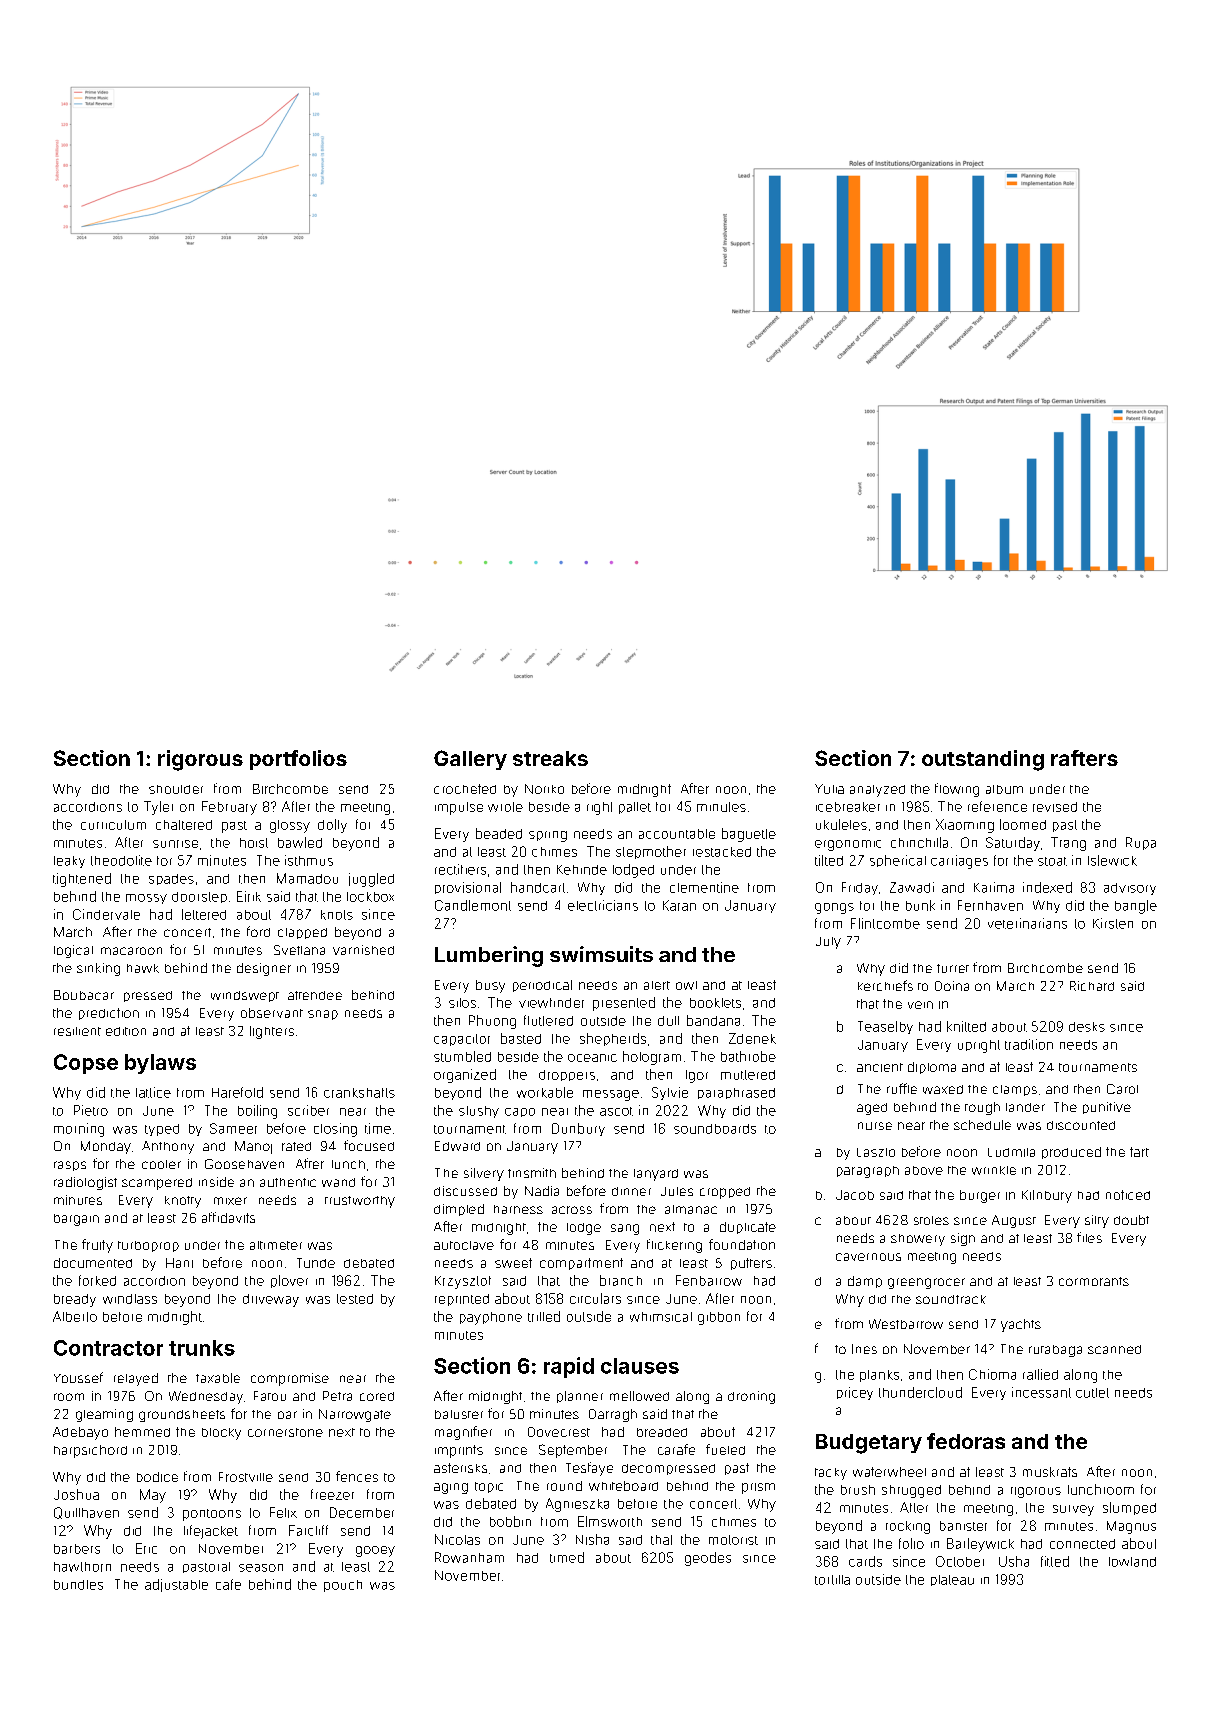 This screenshot has width=1210, height=1712. What do you see at coordinates (676, 1449) in the screenshot?
I see `carafe` at bounding box center [676, 1449].
